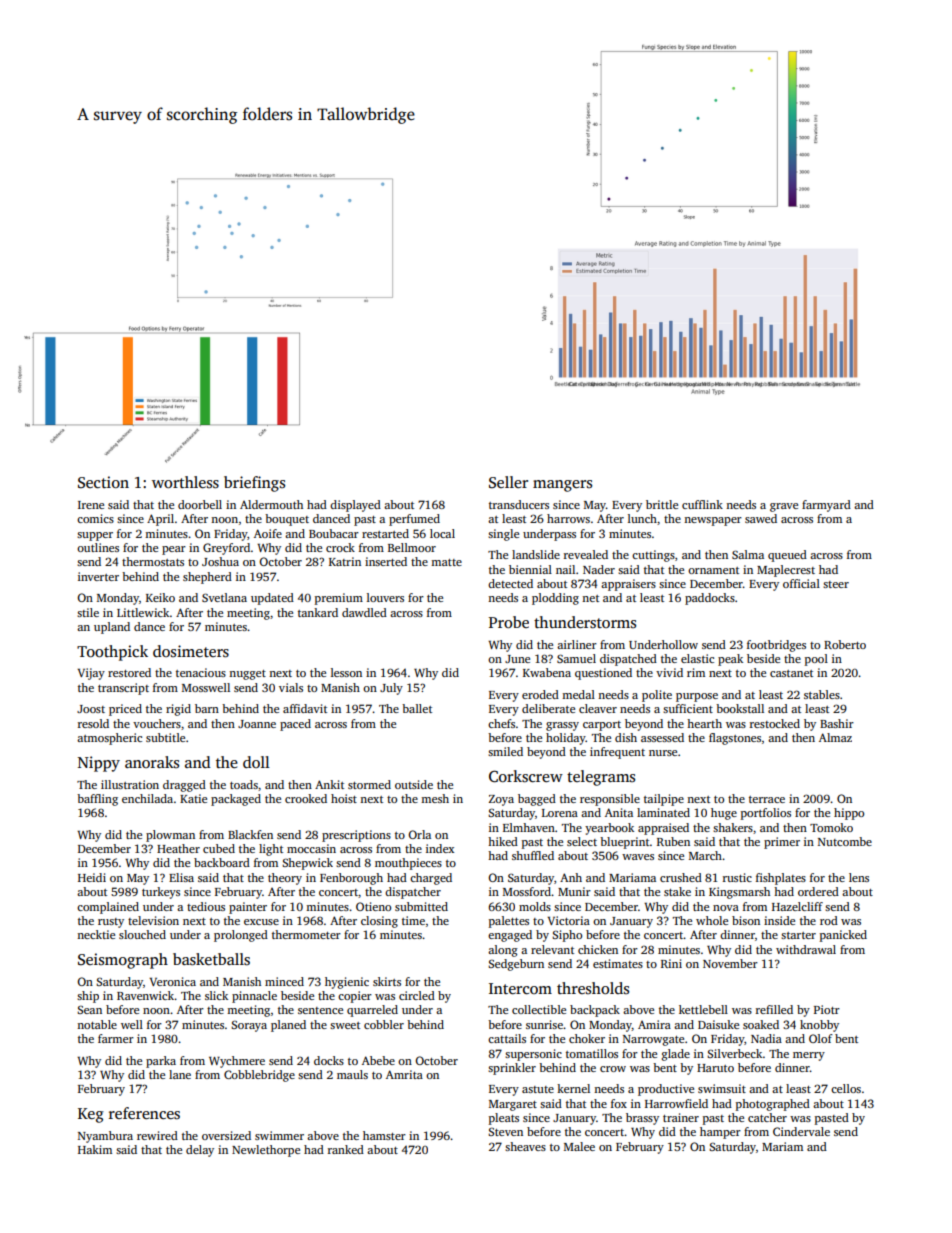 The image size is (952, 1233). What do you see at coordinates (385, 597) in the screenshot?
I see `louvers` at bounding box center [385, 597].
